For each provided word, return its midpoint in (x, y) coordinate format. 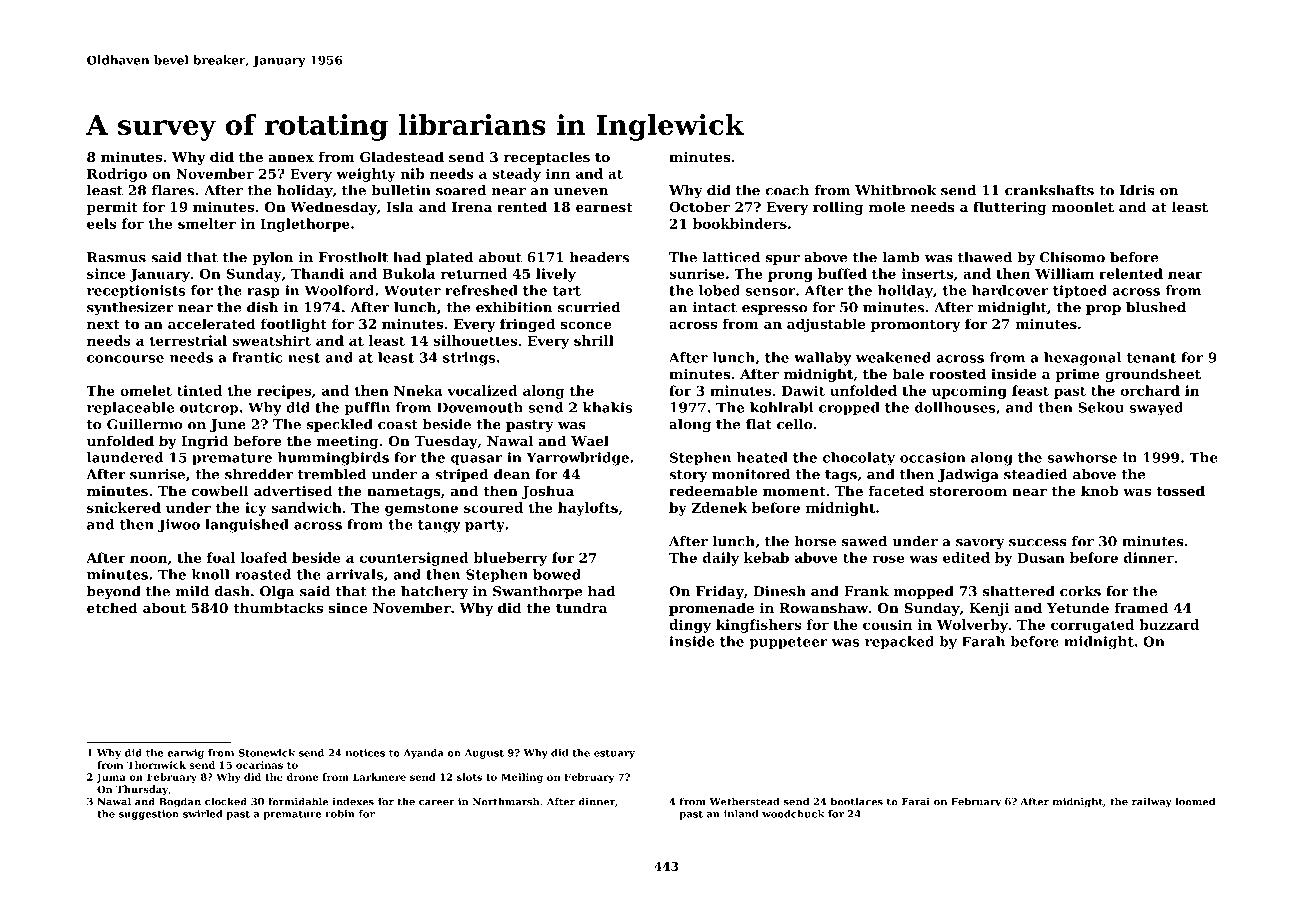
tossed (1180, 490)
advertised (293, 490)
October (699, 206)
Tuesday (446, 442)
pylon (272, 258)
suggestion (149, 815)
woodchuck (793, 814)
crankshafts (1049, 190)
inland (741, 814)
